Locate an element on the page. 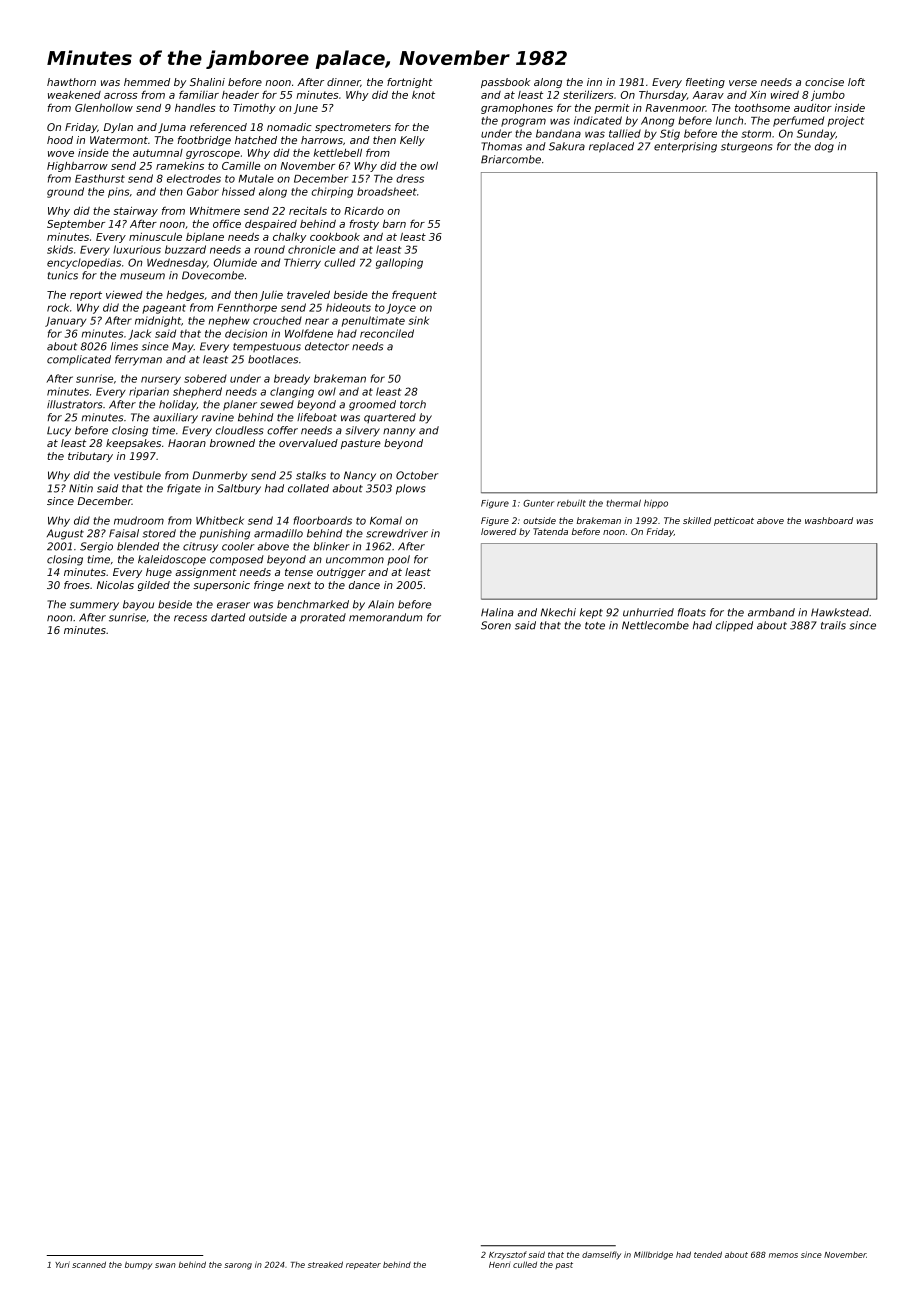 This page has width=924, height=1308. streaked is located at coordinates (325, 1264).
